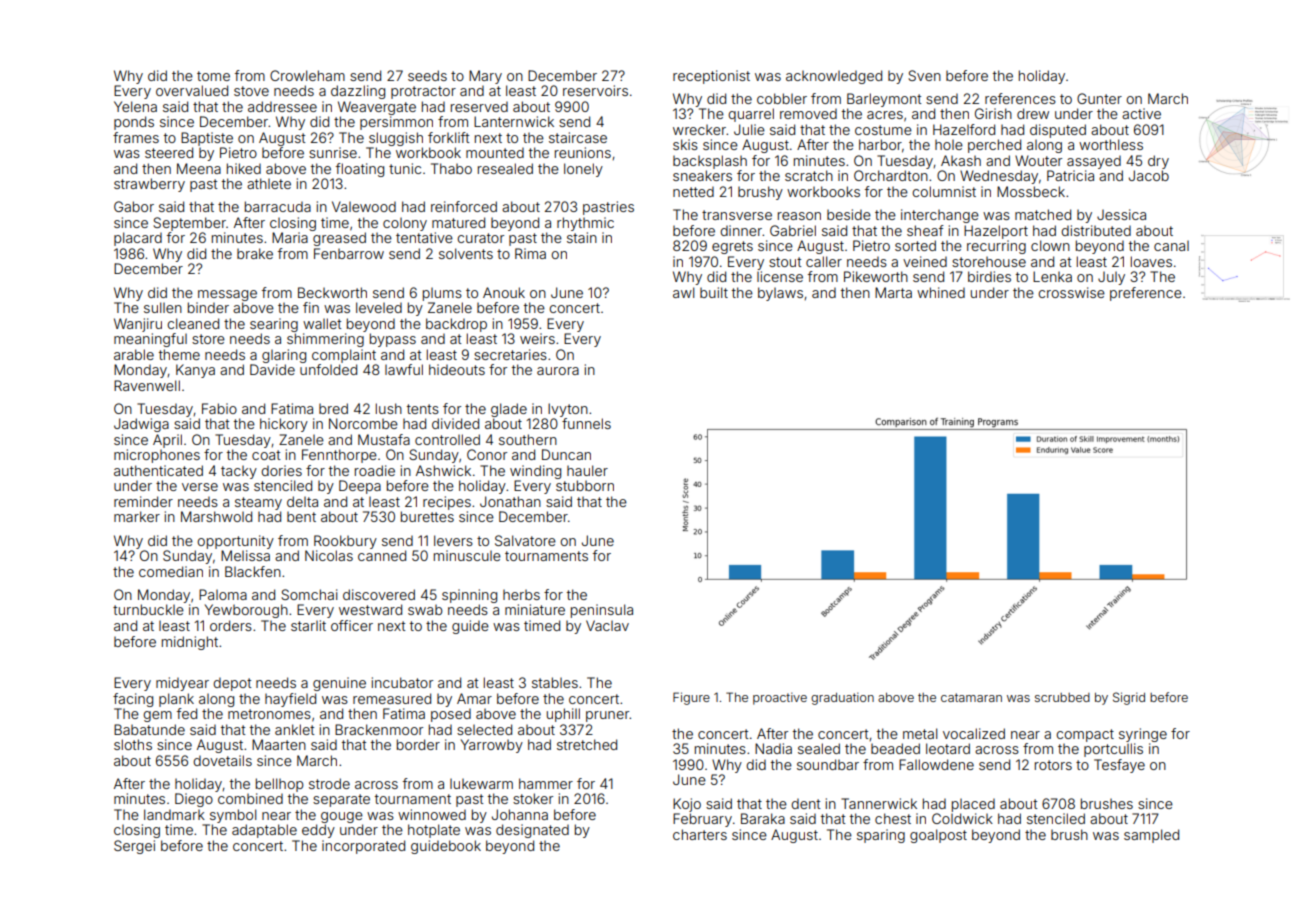 The height and width of the screenshot is (924, 1308). What do you see at coordinates (711, 77) in the screenshot?
I see `receptionist` at bounding box center [711, 77].
